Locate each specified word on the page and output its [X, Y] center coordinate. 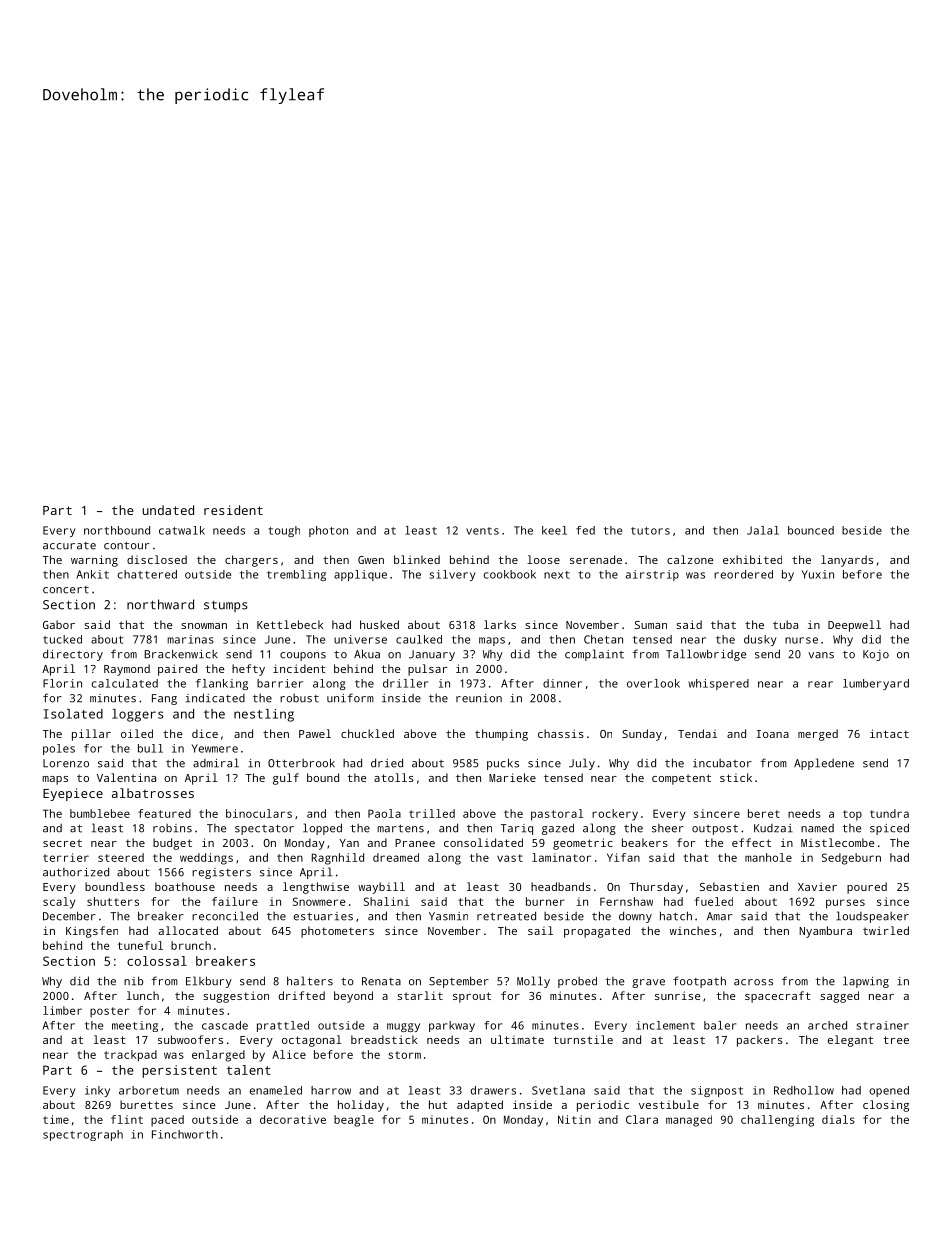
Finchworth [185, 1134]
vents [482, 531]
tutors [650, 531]
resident [233, 510]
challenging [777, 1121]
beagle [354, 1121]
